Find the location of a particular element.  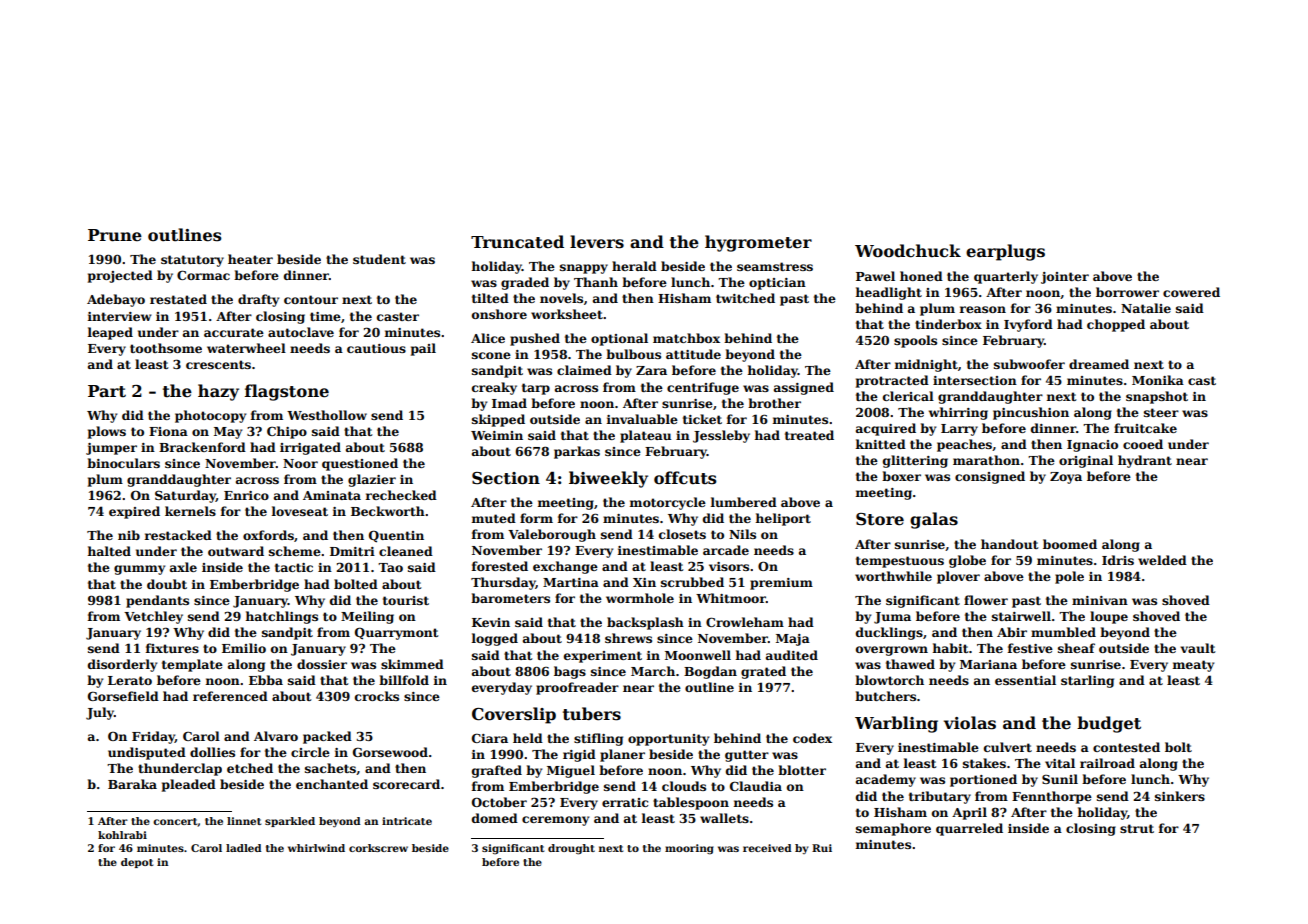

levers is located at coordinates (597, 242).
